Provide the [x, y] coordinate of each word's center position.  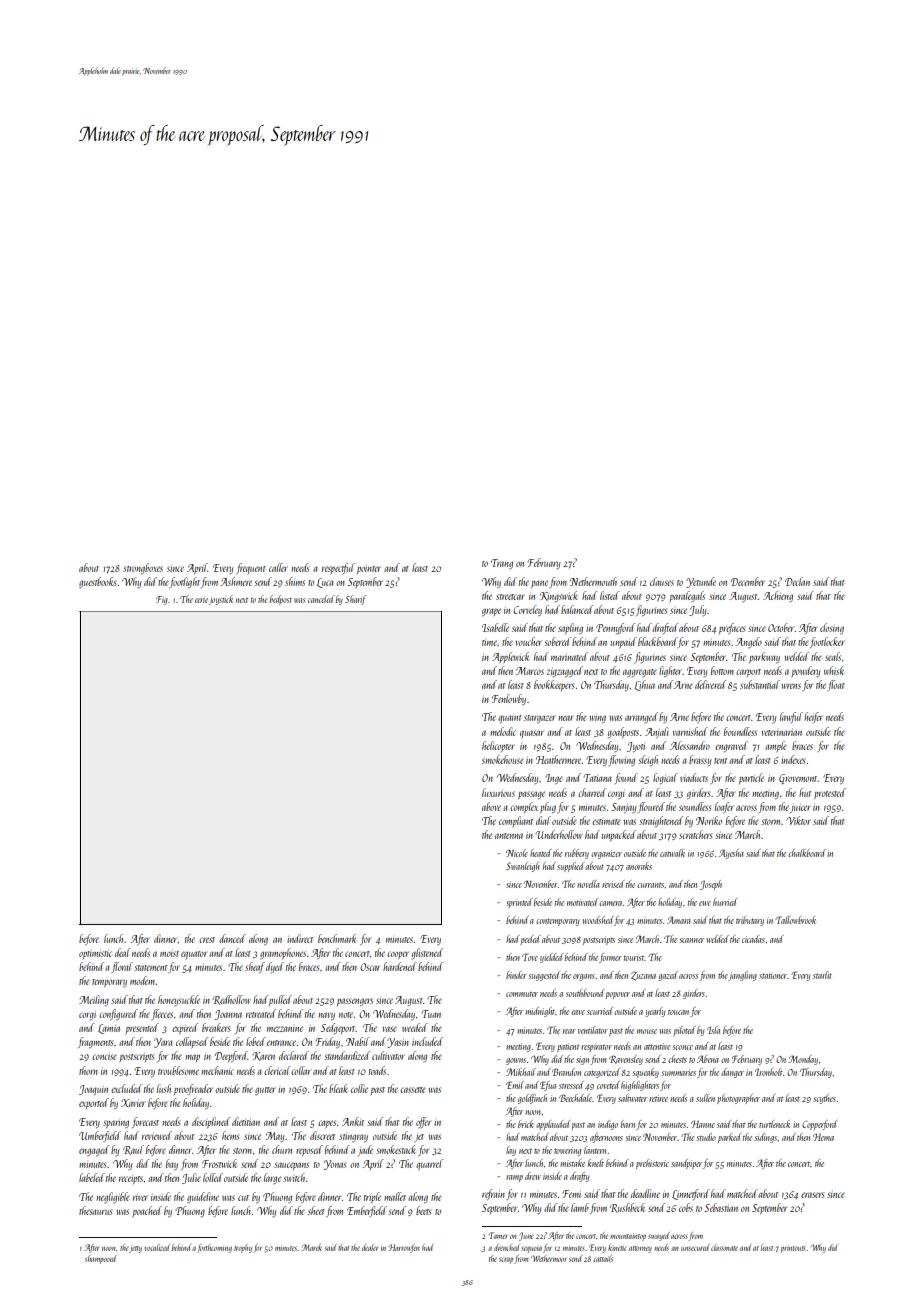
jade [365, 1150]
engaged [94, 1150]
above [491, 806]
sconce [682, 1047]
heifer [813, 717]
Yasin [398, 1043]
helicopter [498, 746]
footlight [184, 582]
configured [118, 1014]
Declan [797, 581]
